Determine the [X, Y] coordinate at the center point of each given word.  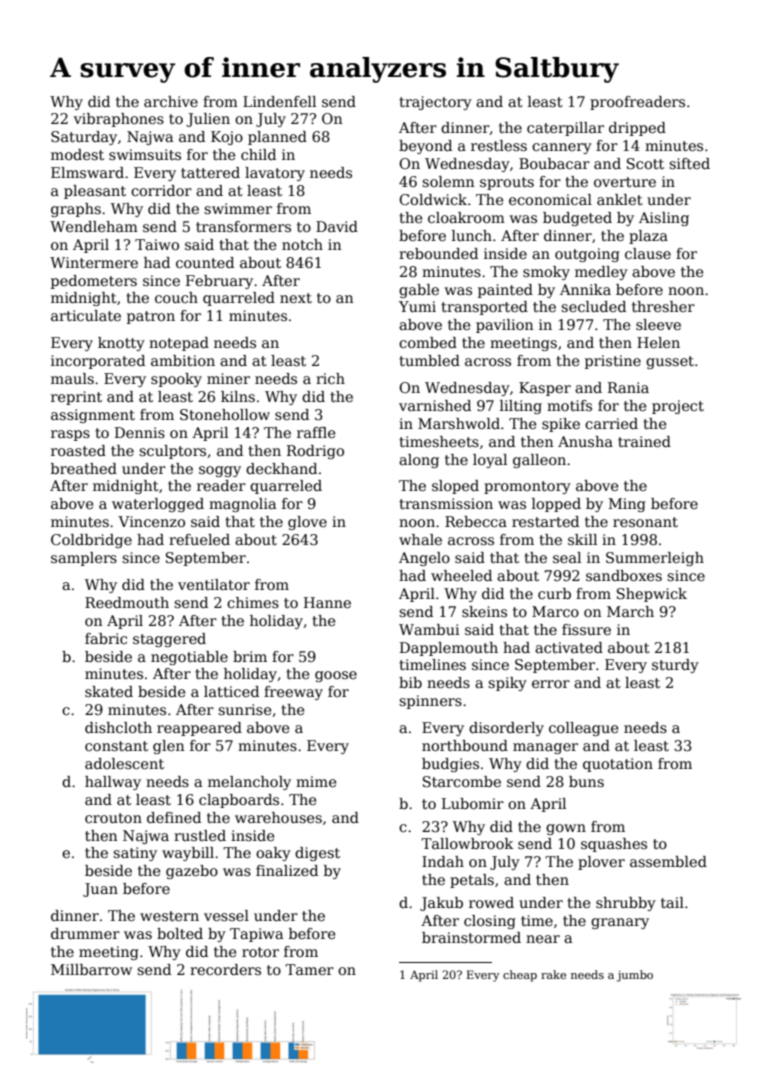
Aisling [664, 219]
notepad [179, 344]
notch [302, 244]
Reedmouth [127, 602]
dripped [637, 129]
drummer [85, 933]
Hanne [327, 602]
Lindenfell [279, 101]
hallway [113, 783]
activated [569, 647]
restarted [545, 521]
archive [171, 101]
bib [410, 682]
